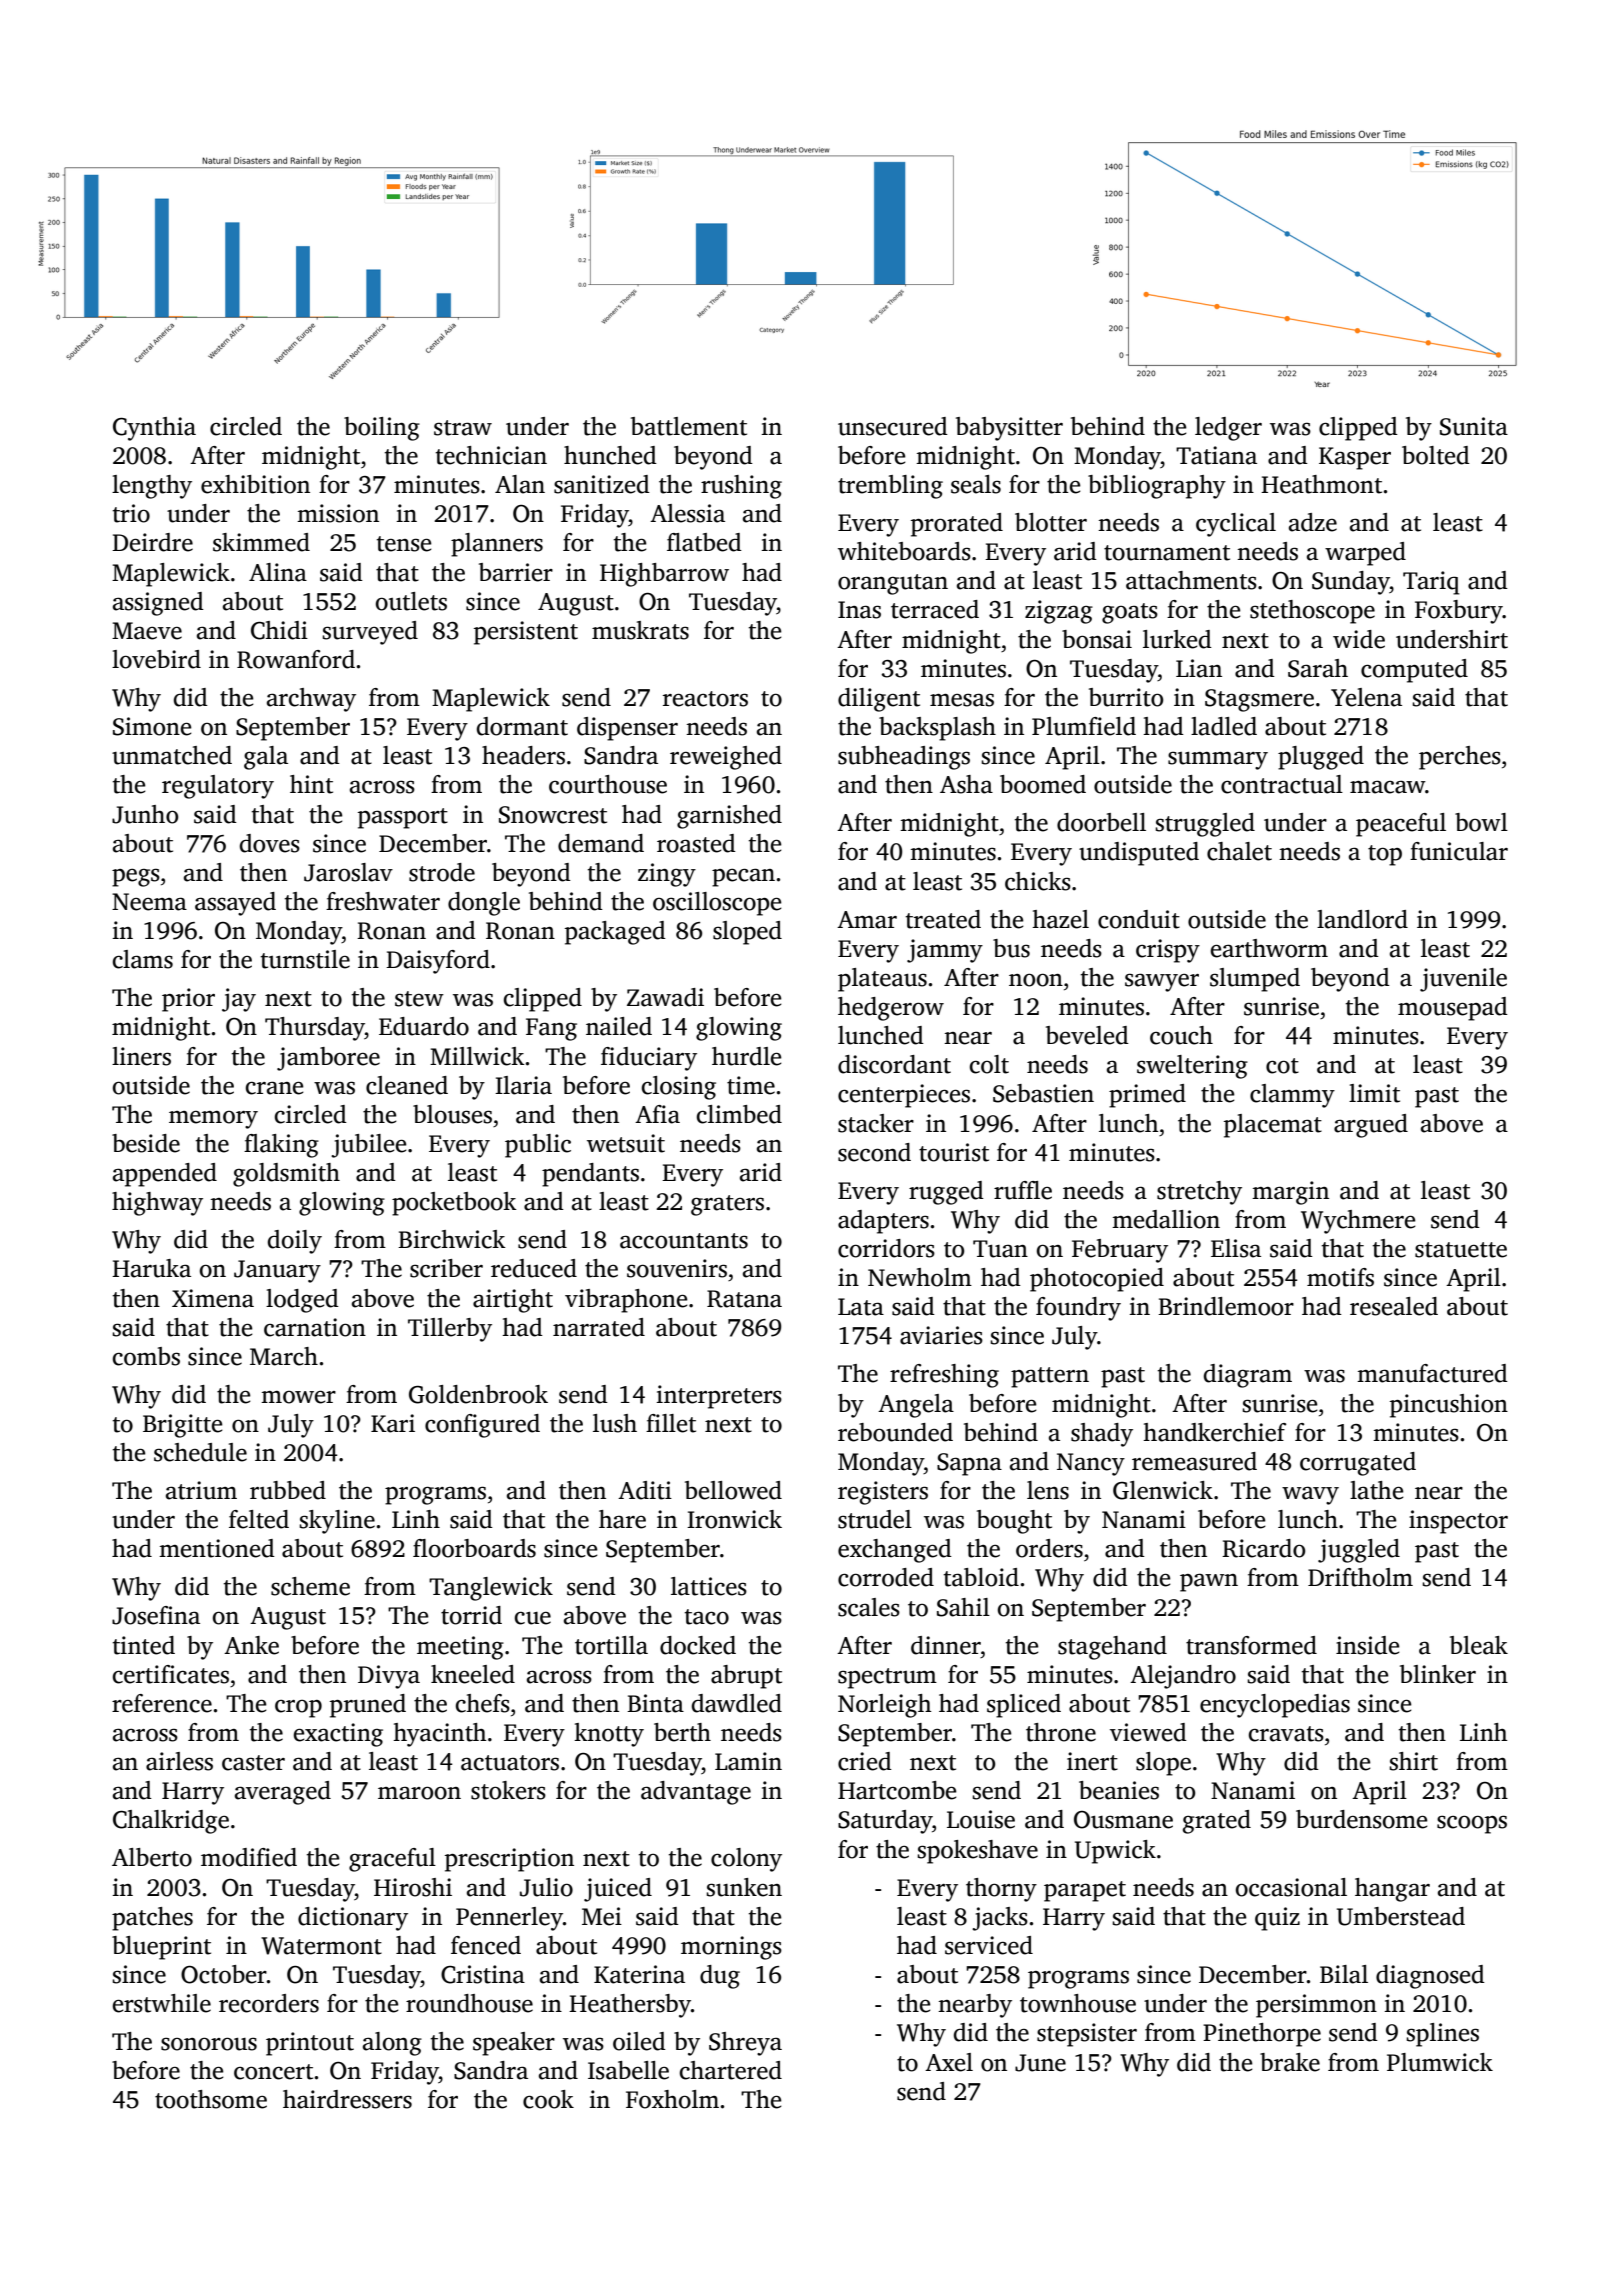 The height and width of the page is (2292, 1620). Describe the element at coordinates (615, 933) in the page. I see `packaged` at that location.
